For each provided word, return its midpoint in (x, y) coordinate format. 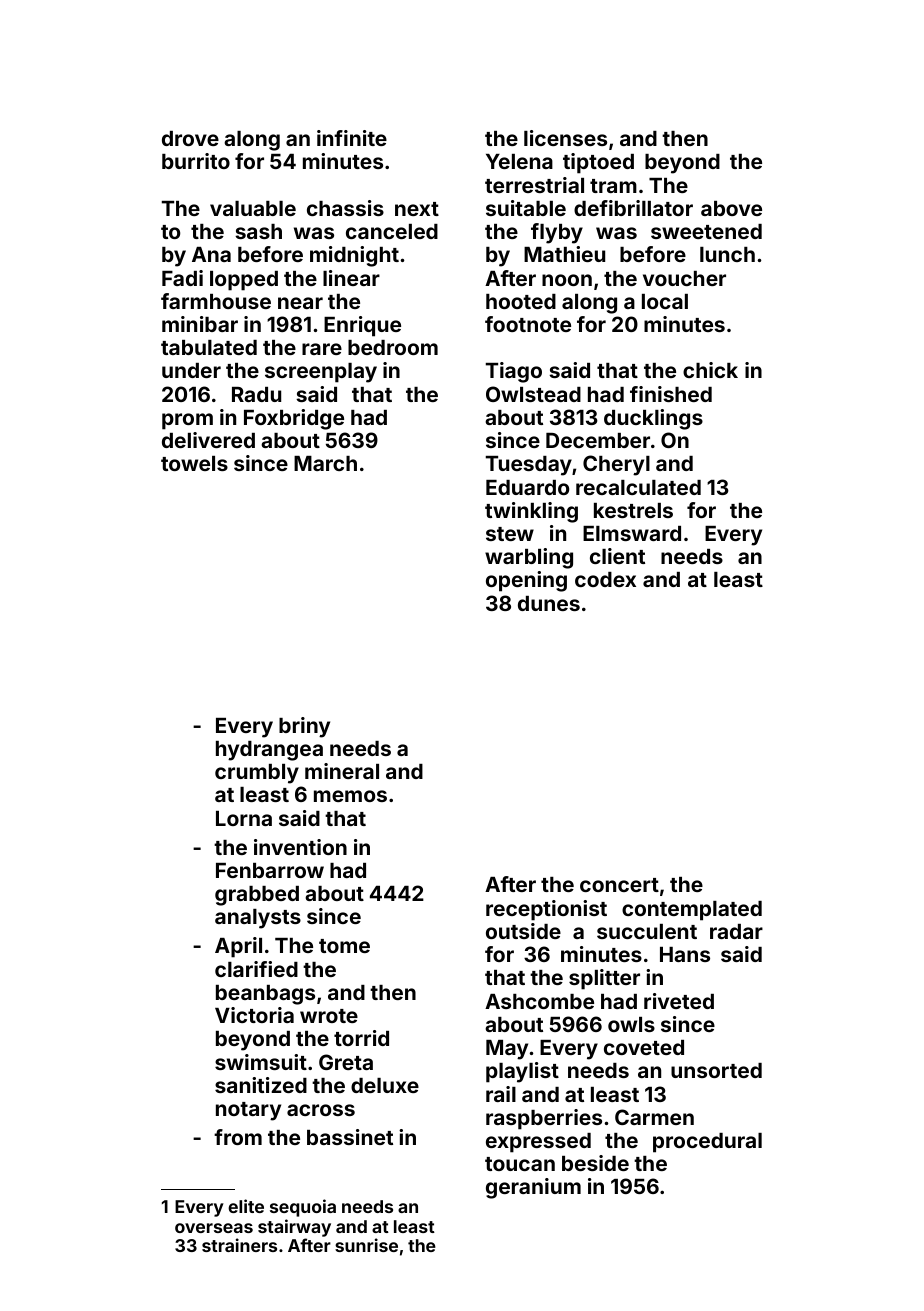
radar (736, 931)
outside (523, 931)
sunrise (366, 1245)
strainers (239, 1245)
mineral (342, 771)
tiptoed (598, 163)
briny (304, 727)
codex (605, 579)
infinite (352, 138)
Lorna (244, 818)
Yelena (519, 161)
